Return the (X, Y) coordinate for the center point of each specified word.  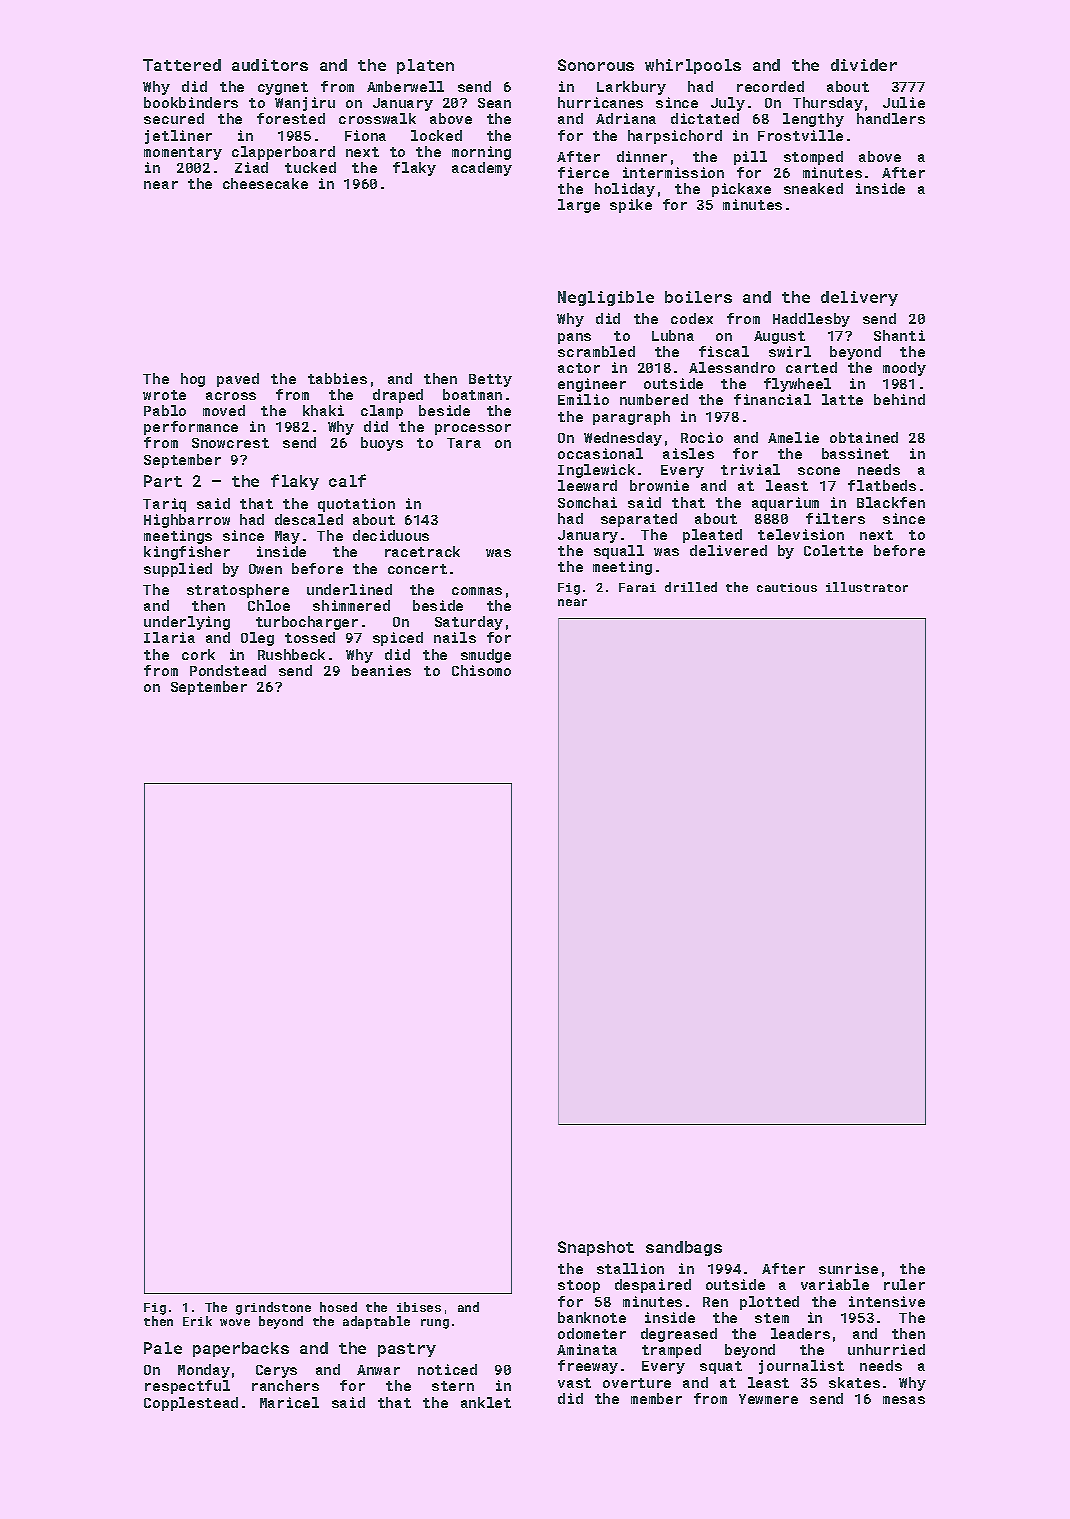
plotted (769, 1303)
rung (435, 1324)
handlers (891, 118)
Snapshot (596, 1248)
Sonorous (596, 65)
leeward (587, 485)
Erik (197, 1321)
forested (291, 118)
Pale (163, 1348)
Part (163, 481)
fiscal (724, 351)
